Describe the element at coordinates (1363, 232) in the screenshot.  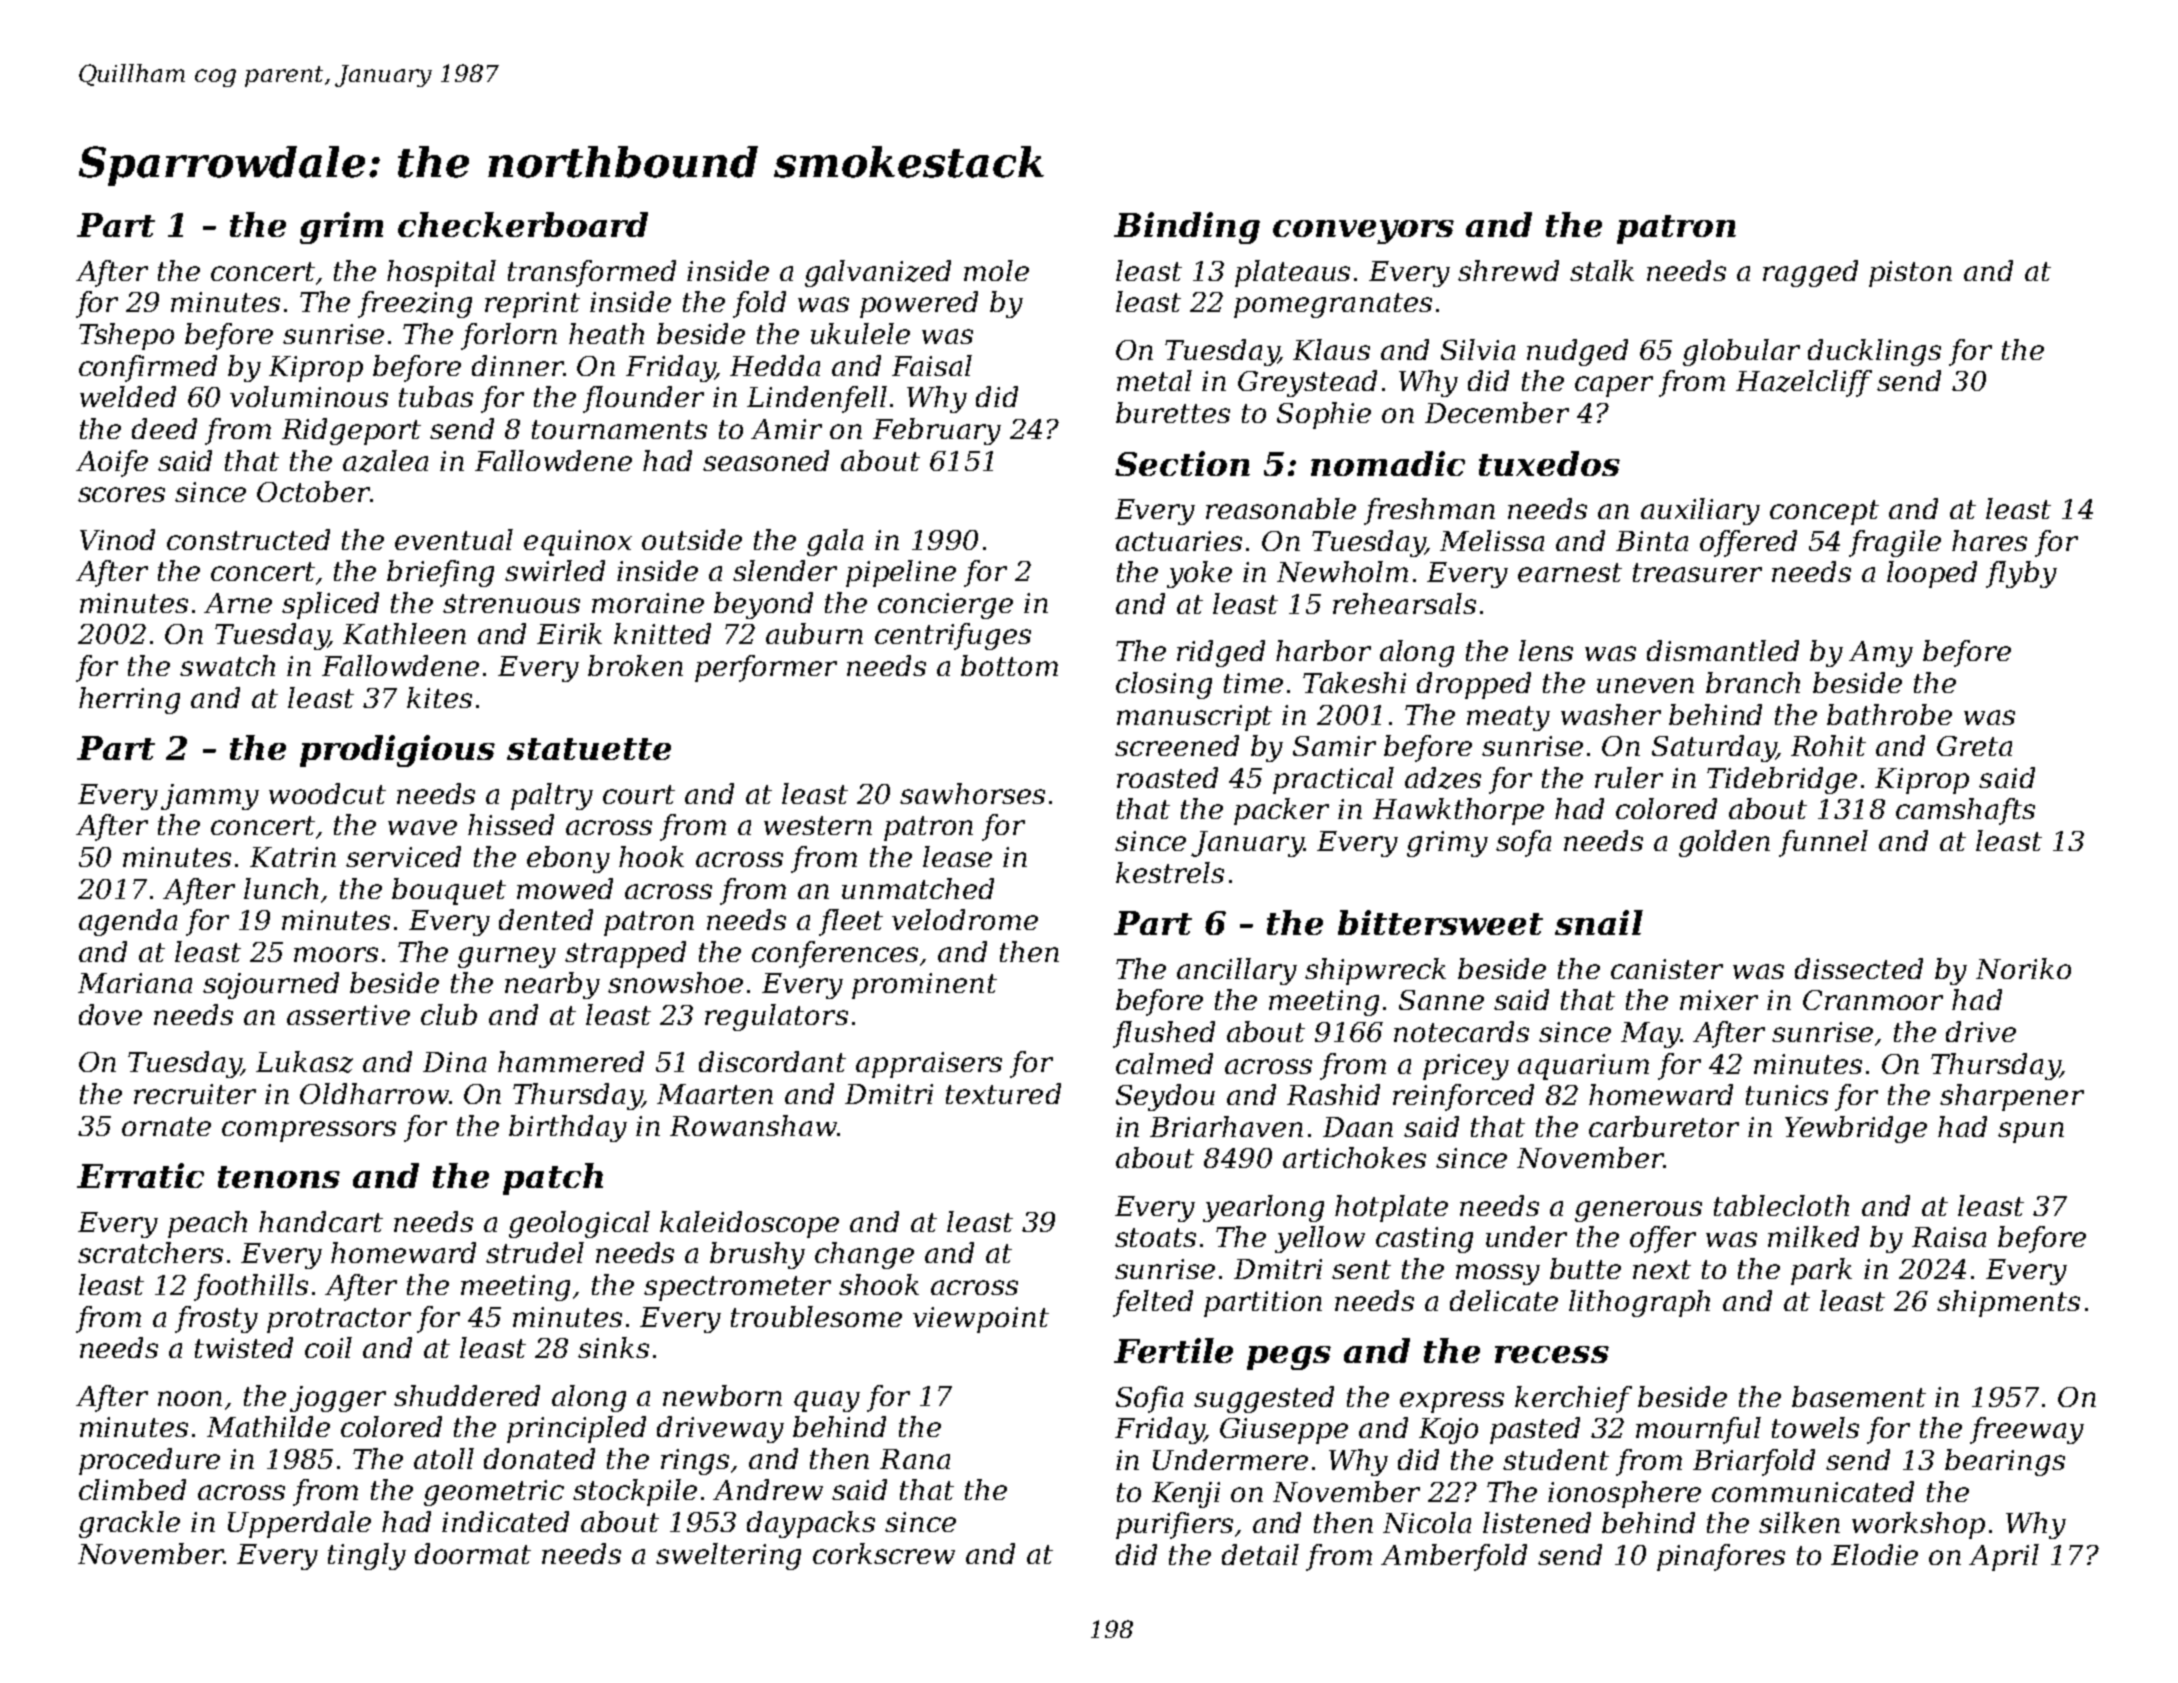
I see `conveyors` at that location.
